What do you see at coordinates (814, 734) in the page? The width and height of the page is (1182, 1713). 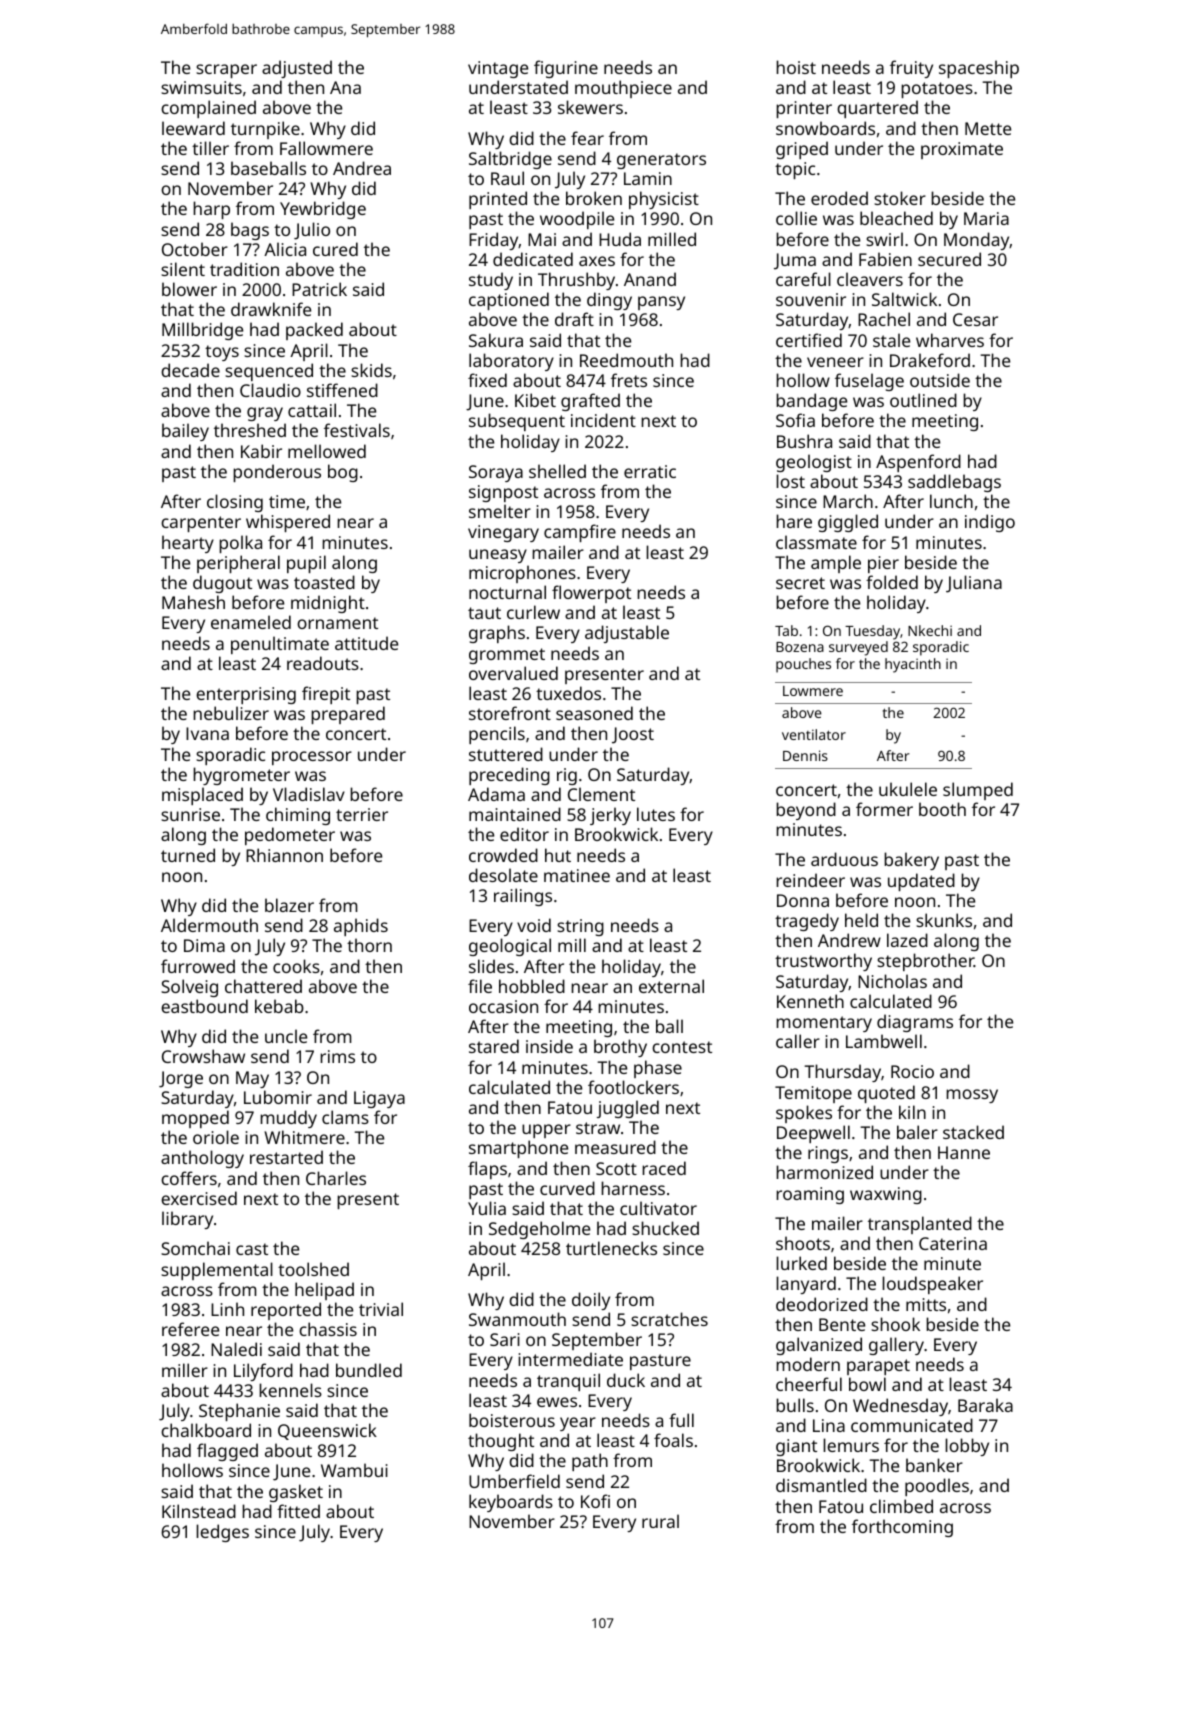 I see `ventilator` at bounding box center [814, 734].
